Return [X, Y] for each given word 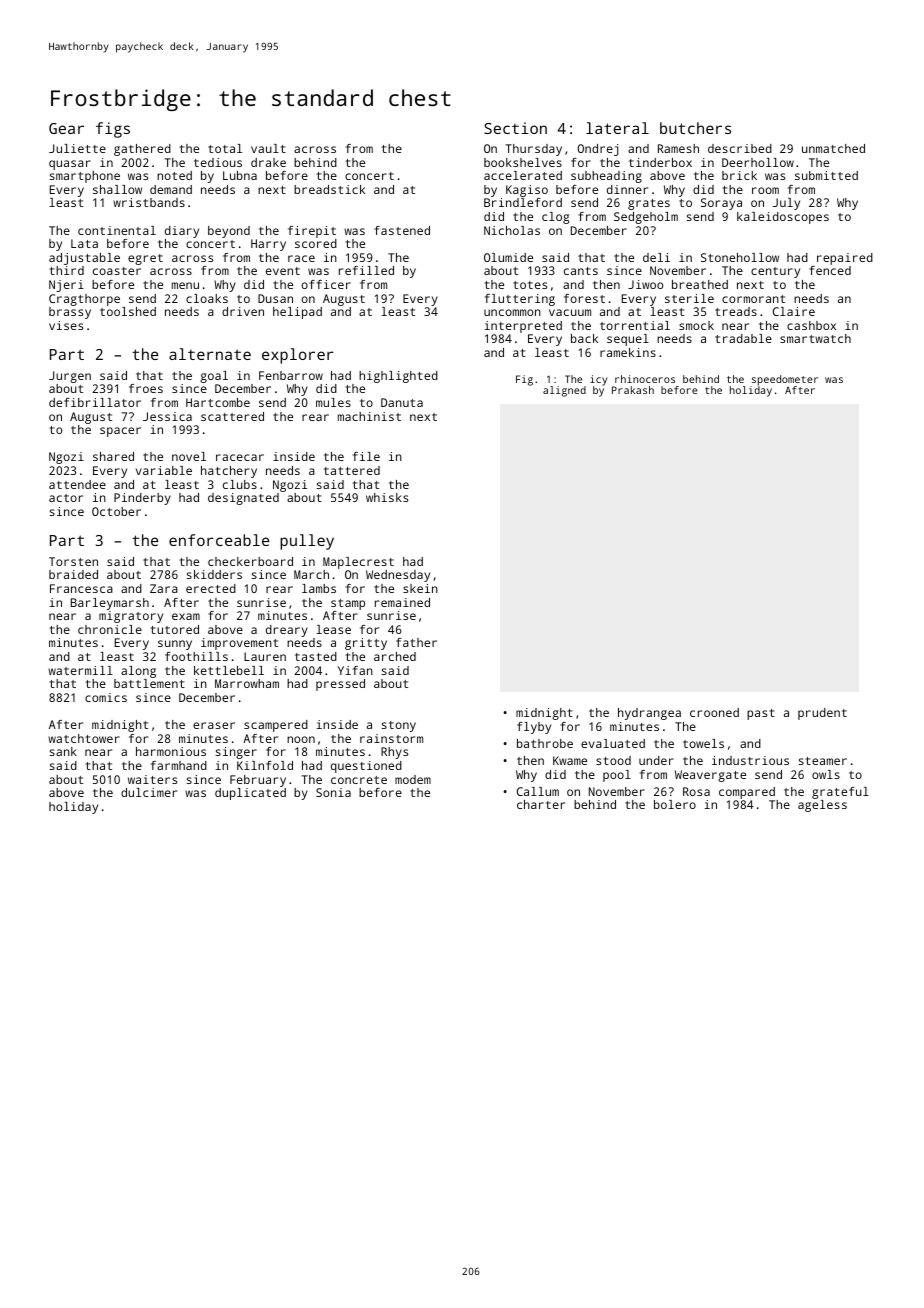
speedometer [785, 380]
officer [326, 284]
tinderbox [660, 162]
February [258, 781]
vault [268, 148]
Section [515, 128]
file [366, 456]
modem [413, 779]
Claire [794, 311]
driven [243, 311]
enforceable [219, 540]
